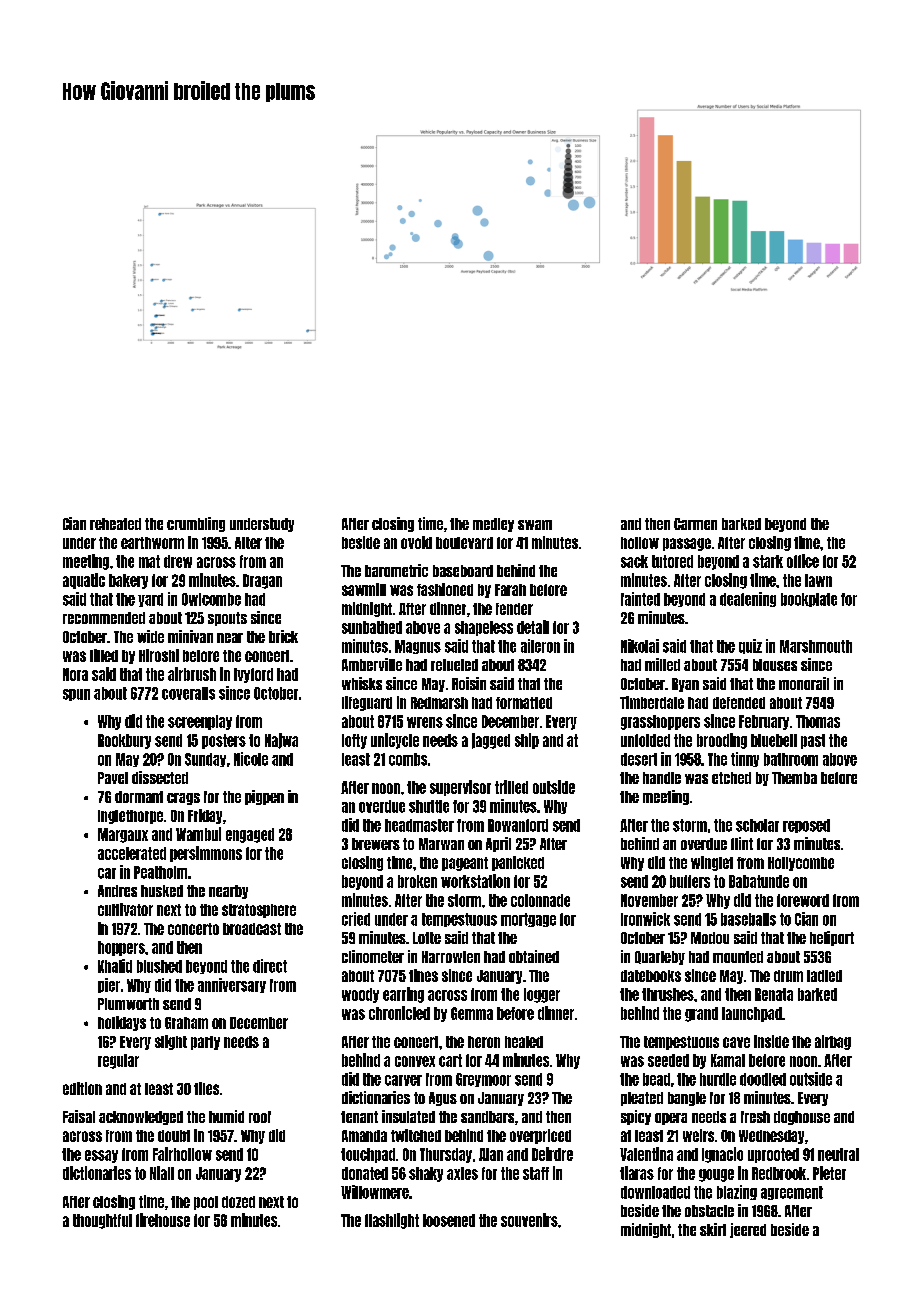 The width and height of the image is (924, 1308). What do you see at coordinates (695, 524) in the image?
I see `Carmen` at bounding box center [695, 524].
